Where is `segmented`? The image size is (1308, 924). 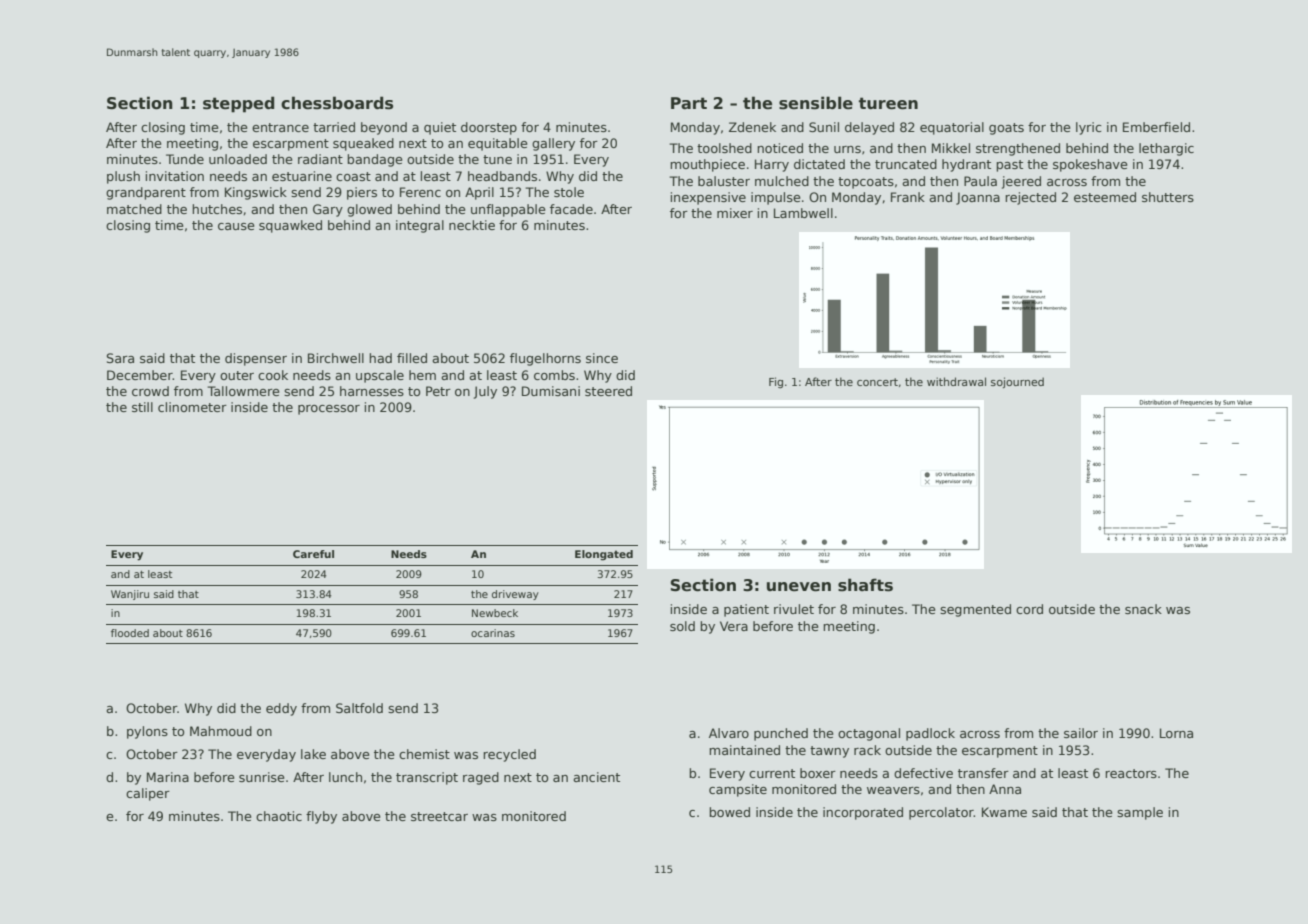
segmented is located at coordinates (975, 610).
